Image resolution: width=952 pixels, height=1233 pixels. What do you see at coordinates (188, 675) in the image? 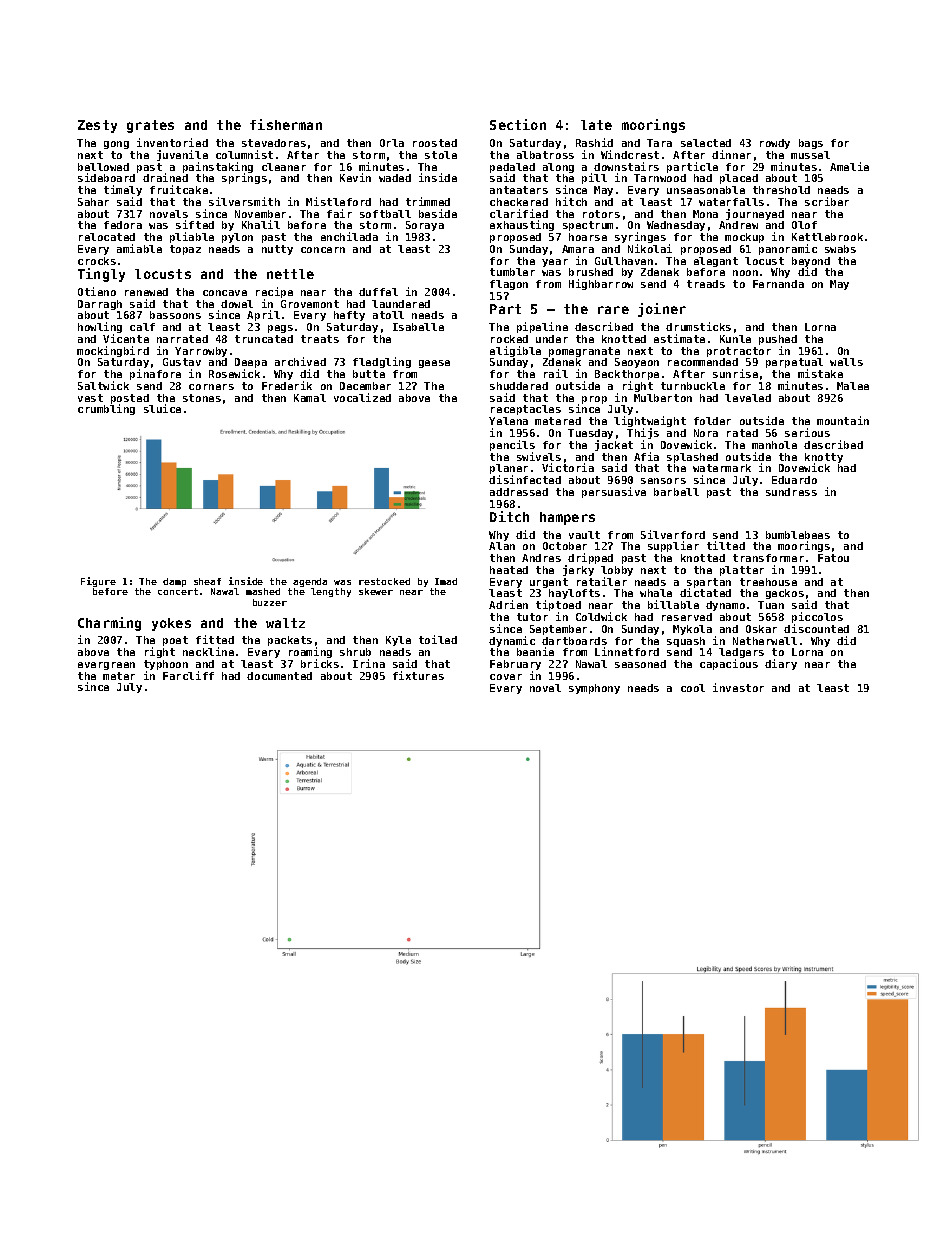
I see `Farcliff` at bounding box center [188, 675].
